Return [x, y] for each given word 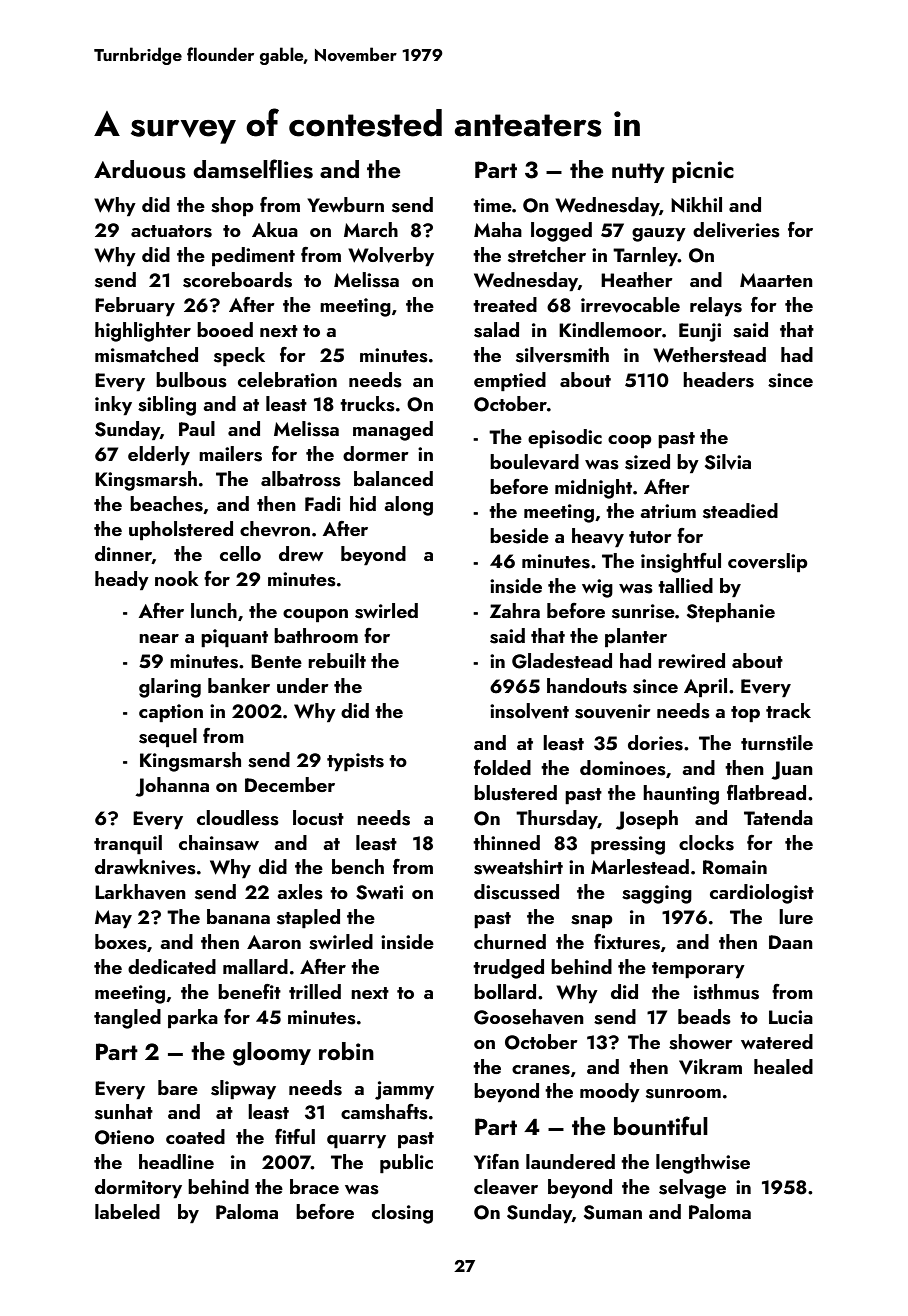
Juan [792, 770]
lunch [214, 610]
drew [301, 553]
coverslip [768, 562]
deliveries [736, 230]
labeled [127, 1211]
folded [502, 767]
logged [561, 232]
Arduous [140, 169]
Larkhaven [140, 892]
